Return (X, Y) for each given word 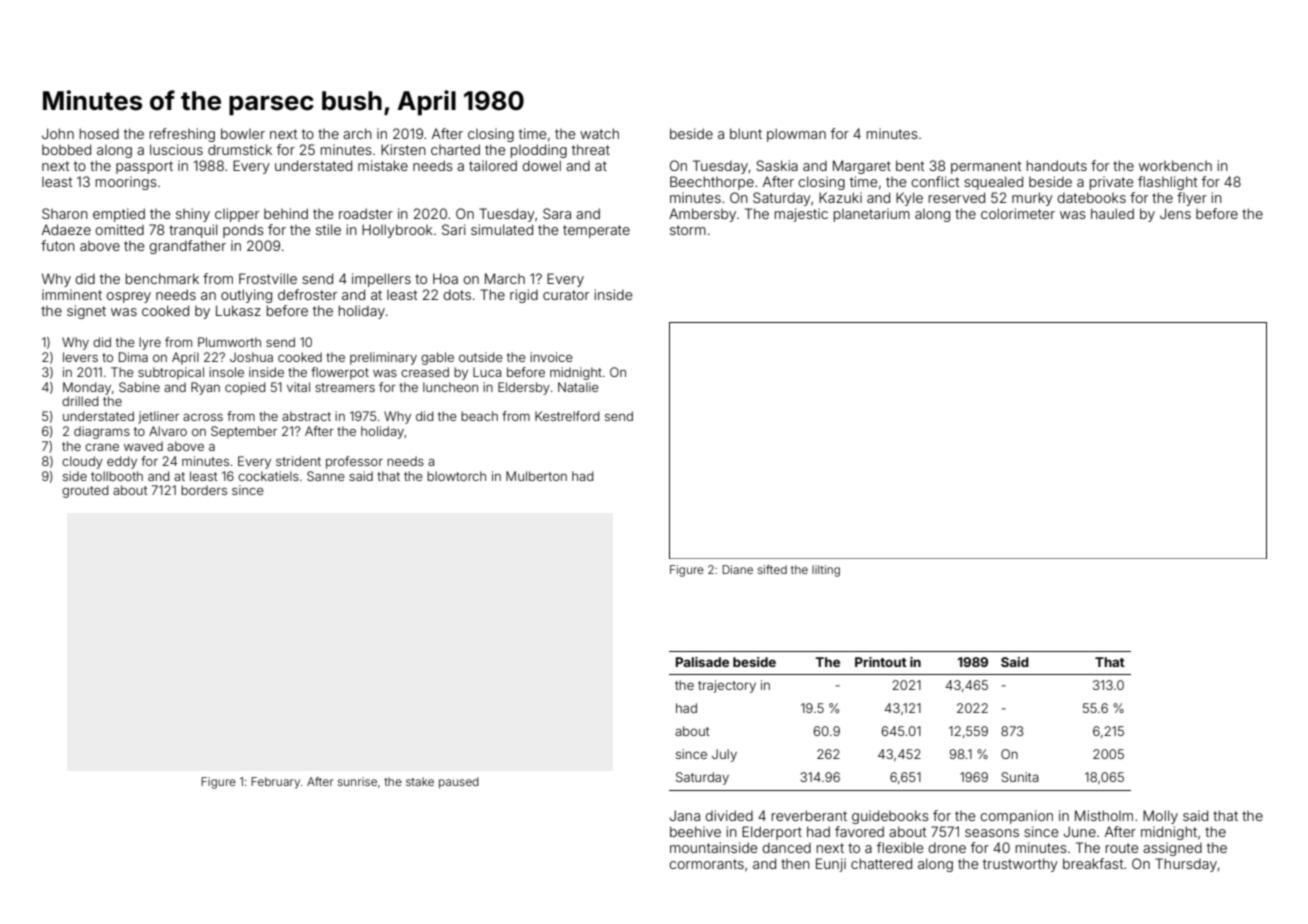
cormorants (706, 864)
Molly (1160, 817)
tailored (493, 165)
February (275, 783)
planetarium (872, 215)
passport (144, 167)
